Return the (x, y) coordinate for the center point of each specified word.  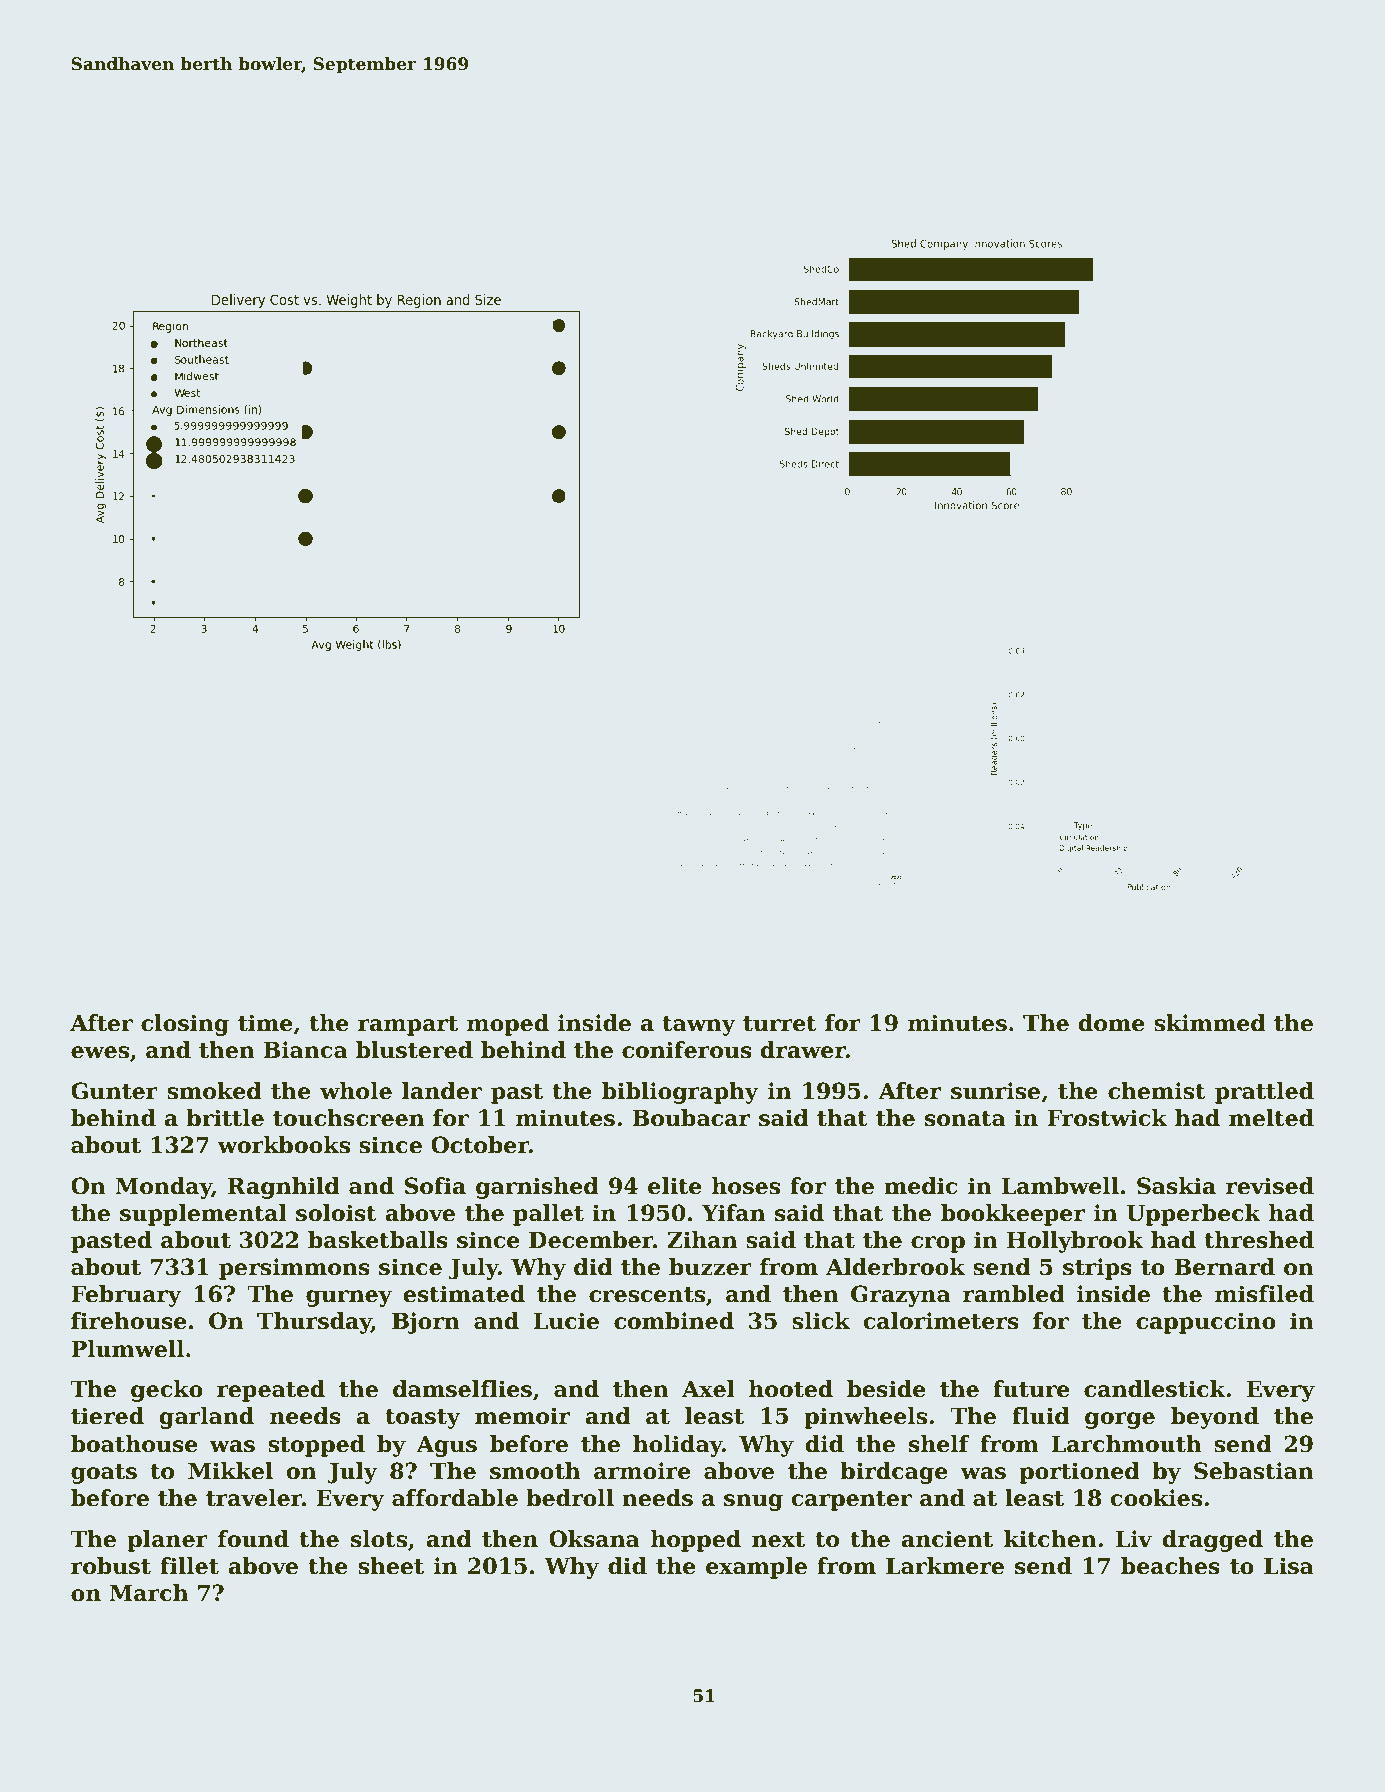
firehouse (129, 1321)
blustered (414, 1050)
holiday (678, 1446)
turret (780, 1024)
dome (1111, 1023)
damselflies (462, 1389)
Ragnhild (284, 1188)
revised (1270, 1186)
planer (167, 1541)
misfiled (1264, 1294)
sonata (965, 1119)
